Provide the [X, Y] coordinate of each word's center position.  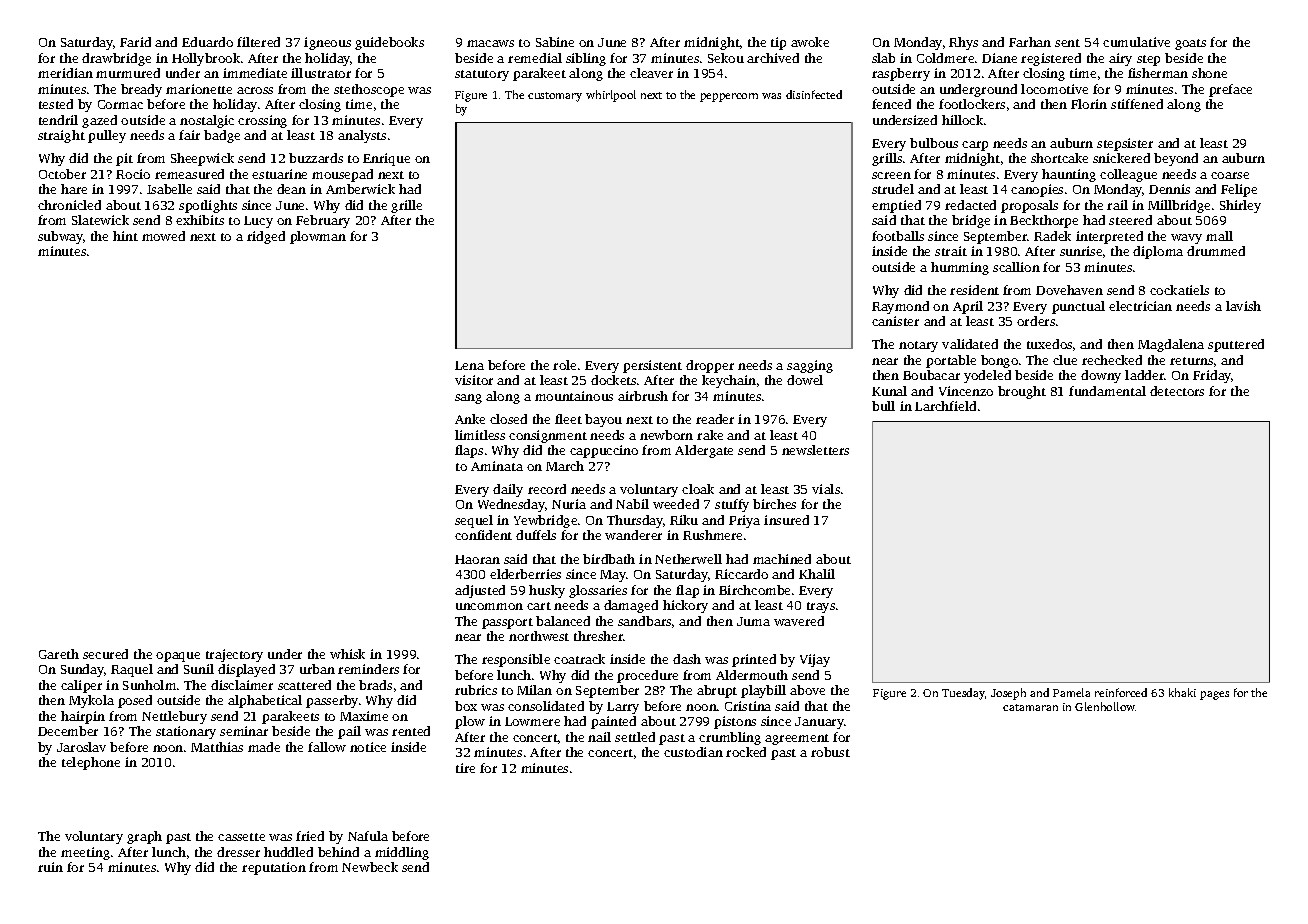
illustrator [321, 73]
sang [468, 399]
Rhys [963, 43]
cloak [698, 489]
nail [599, 737]
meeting [85, 853]
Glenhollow [1105, 706]
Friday [1212, 376]
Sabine [555, 42]
